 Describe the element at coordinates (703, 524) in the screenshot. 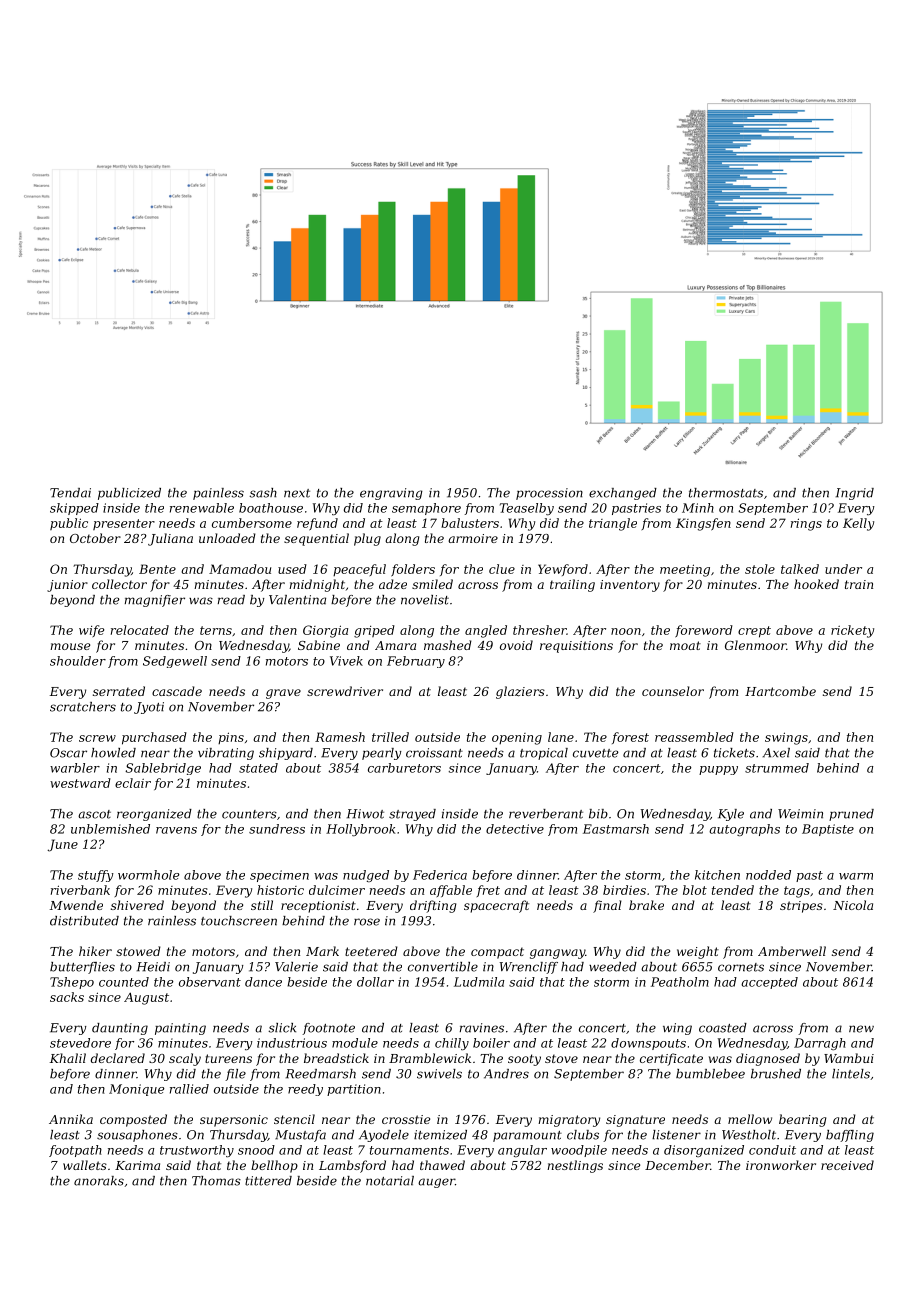

I see `Kingsfen` at that location.
